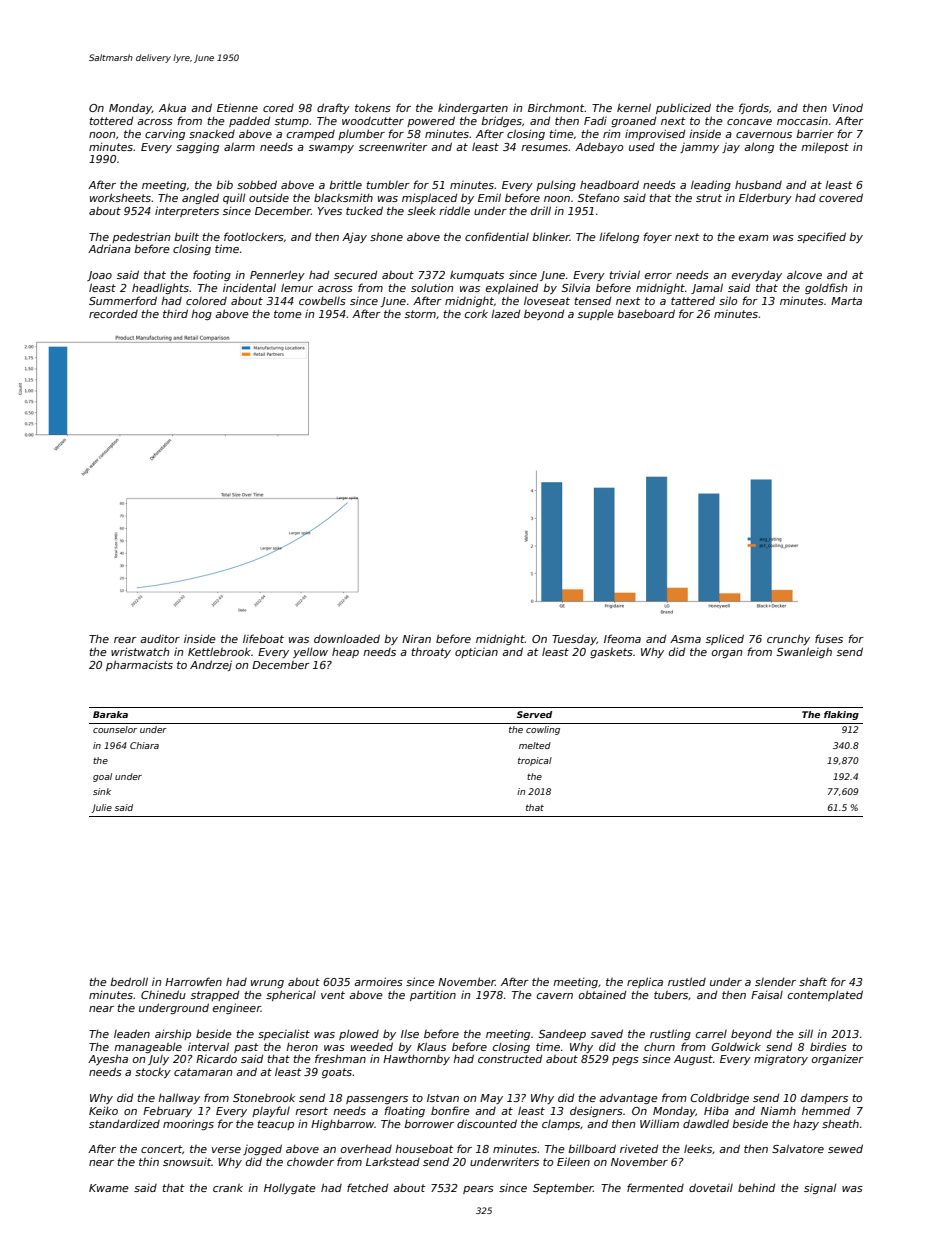 This image has height=1233, width=952. What do you see at coordinates (173, 1034) in the image?
I see `airship` at bounding box center [173, 1034].
